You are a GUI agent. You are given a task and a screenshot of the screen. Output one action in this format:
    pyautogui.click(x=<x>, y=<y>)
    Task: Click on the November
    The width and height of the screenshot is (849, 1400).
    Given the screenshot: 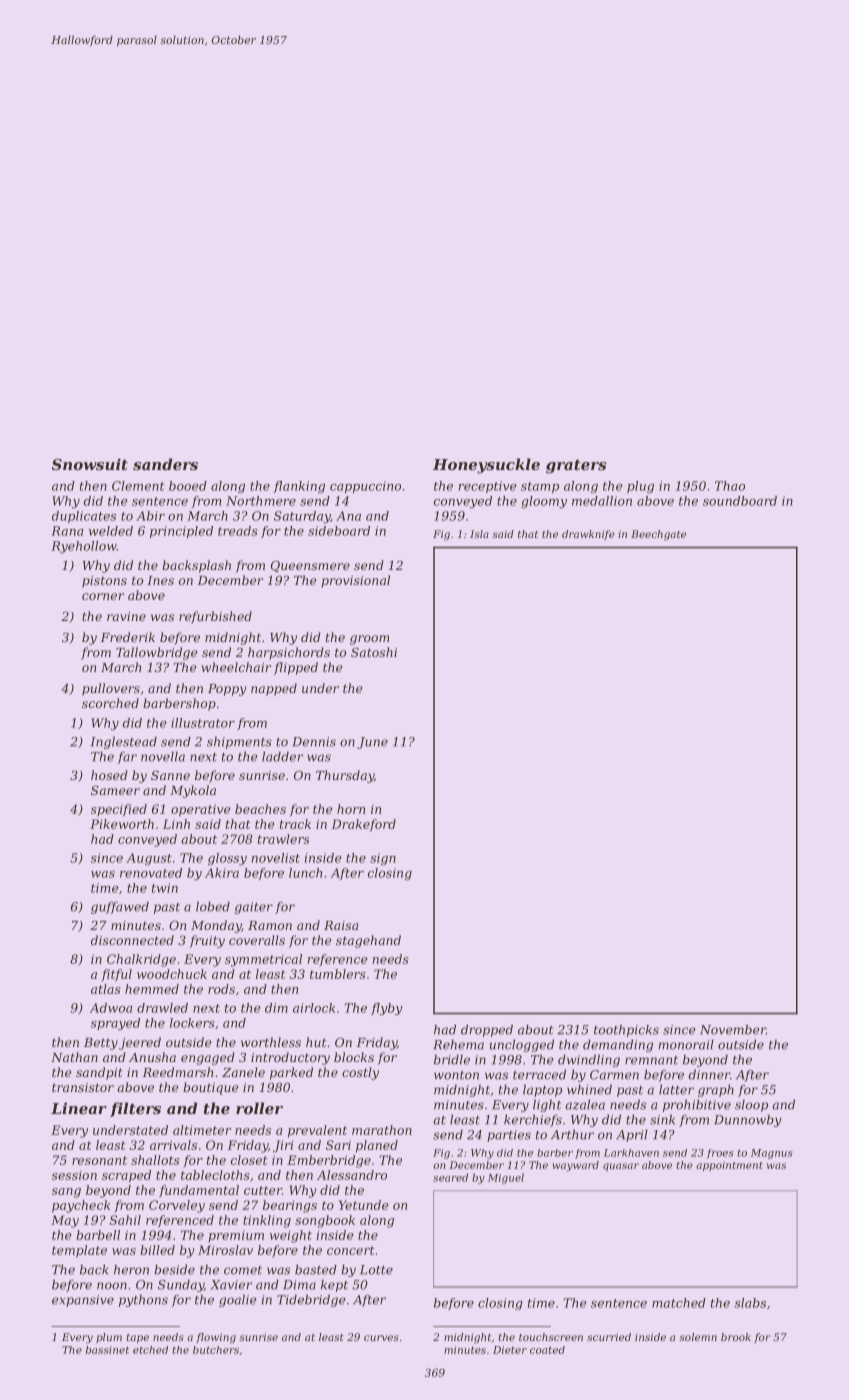 What is the action you would take?
    pyautogui.click(x=733, y=1029)
